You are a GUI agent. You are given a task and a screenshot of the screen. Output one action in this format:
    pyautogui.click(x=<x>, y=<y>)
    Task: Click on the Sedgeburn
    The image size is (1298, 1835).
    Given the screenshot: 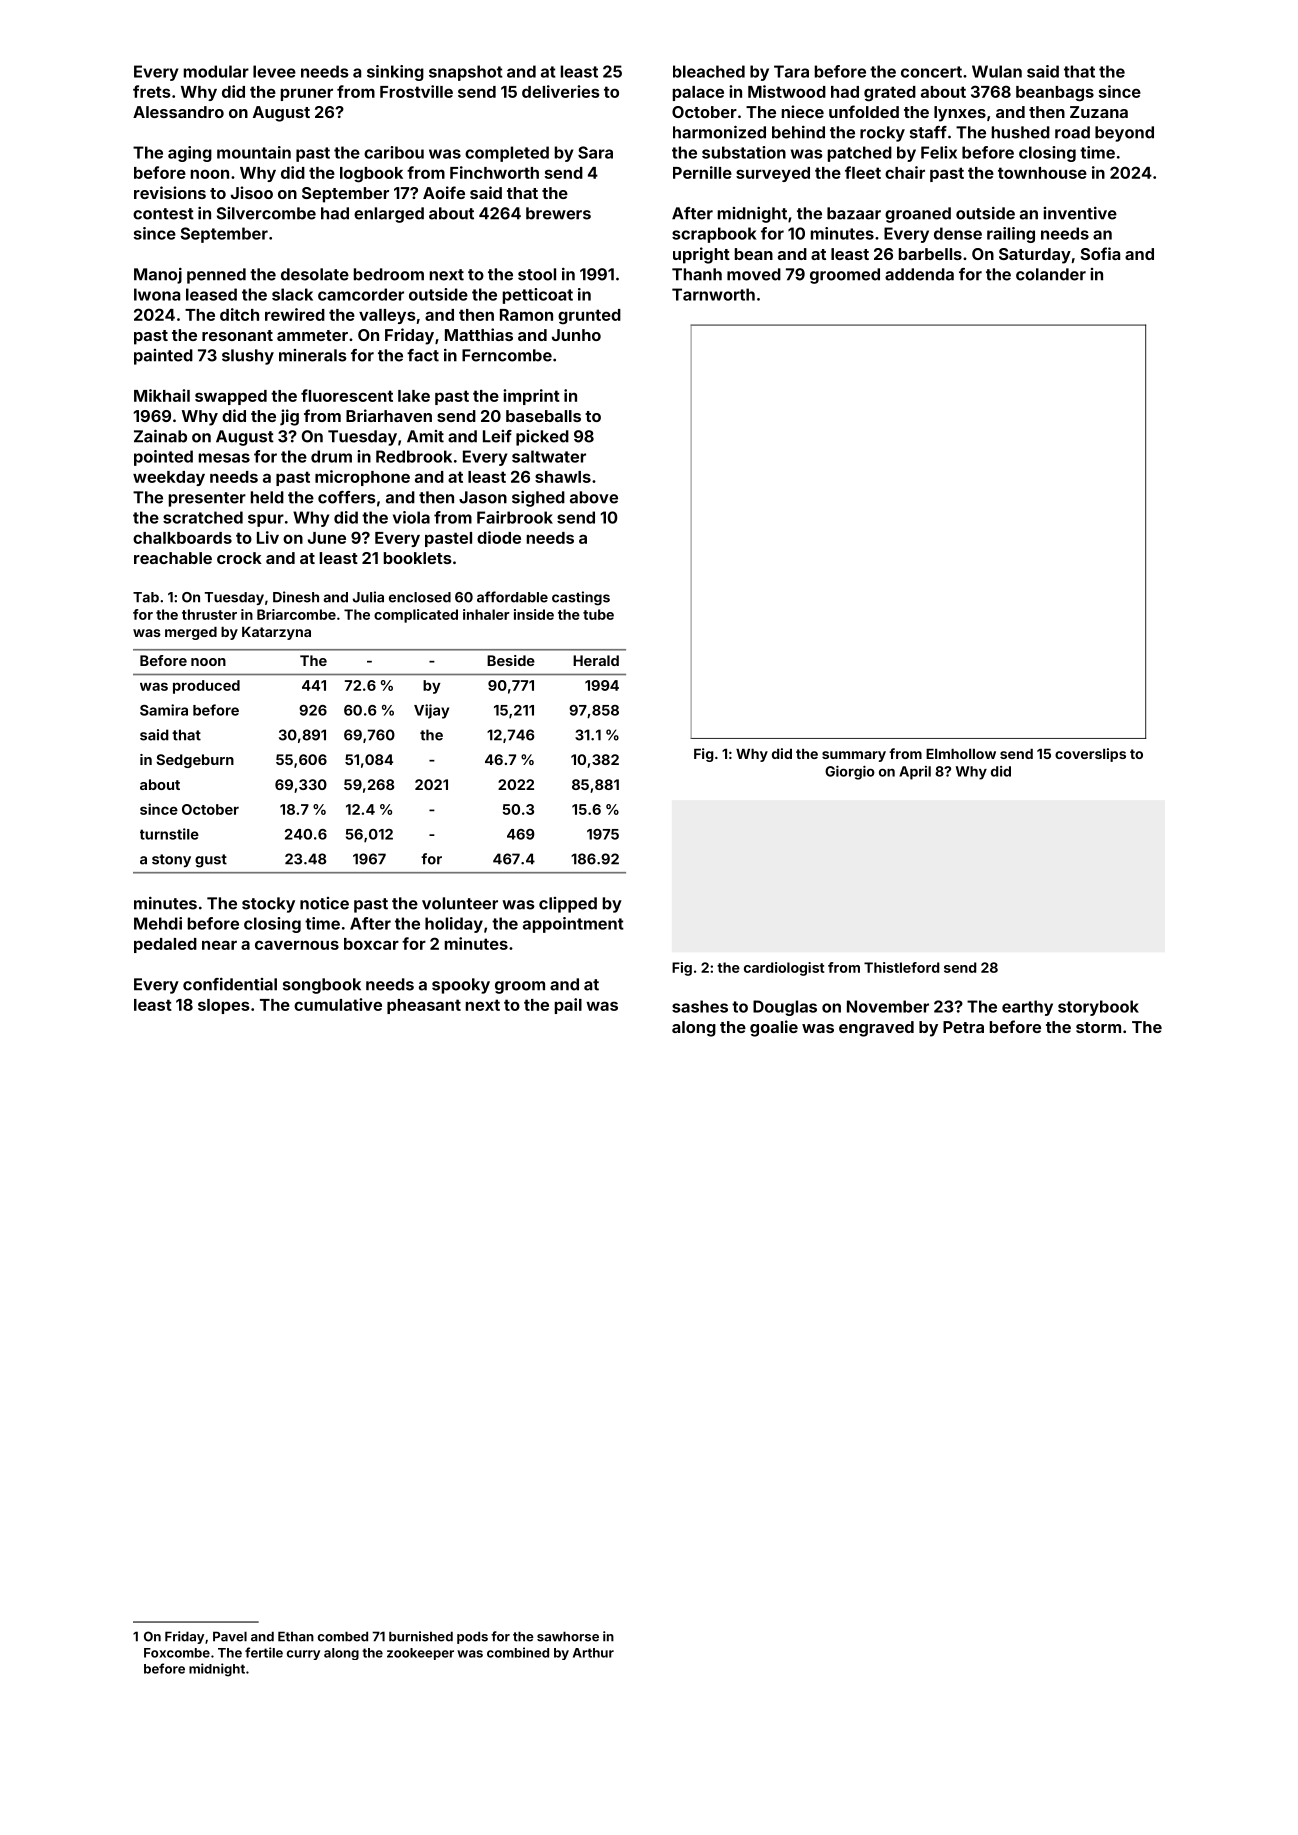 What is the action you would take?
    pyautogui.click(x=195, y=761)
